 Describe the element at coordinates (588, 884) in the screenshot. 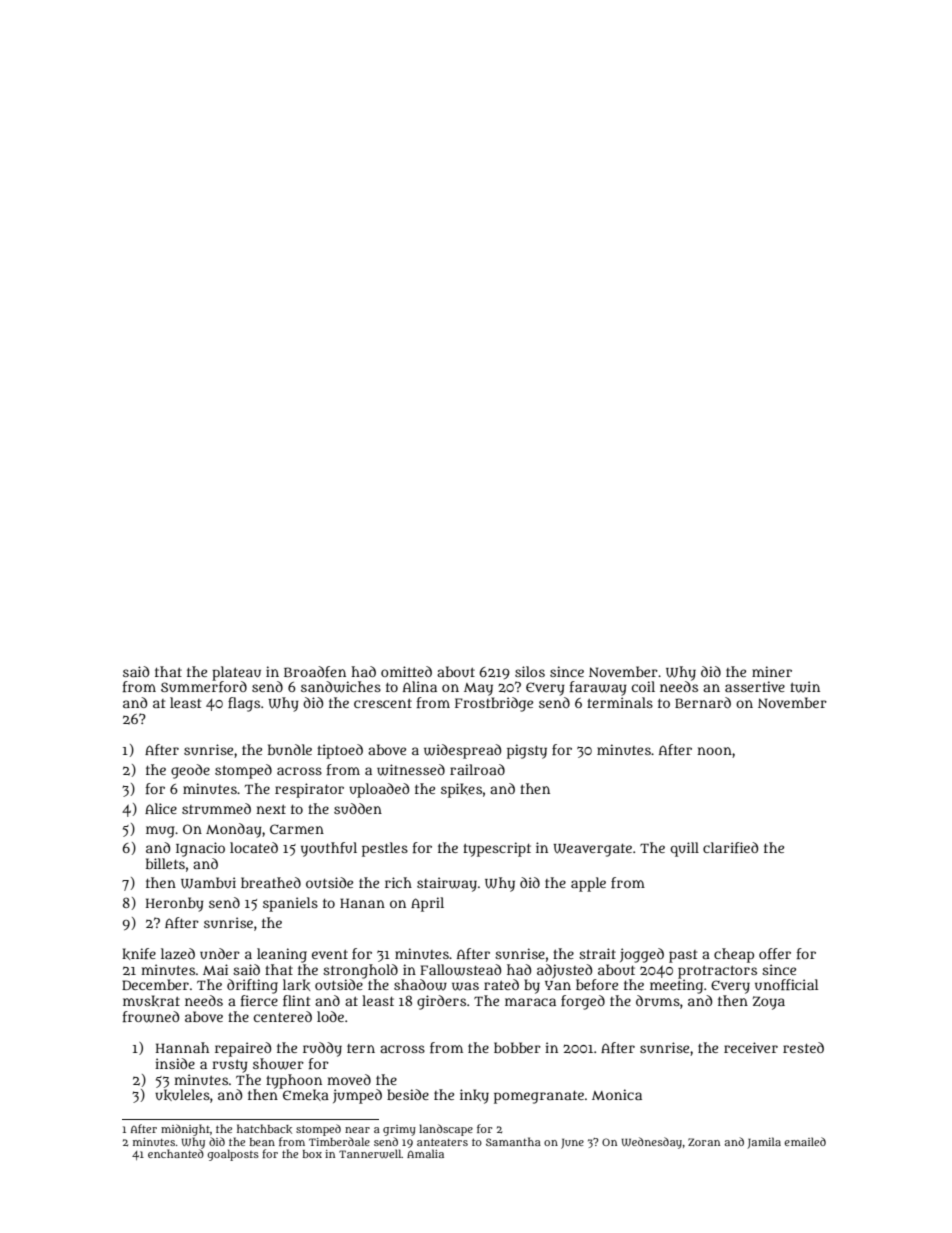

I see `apple` at that location.
